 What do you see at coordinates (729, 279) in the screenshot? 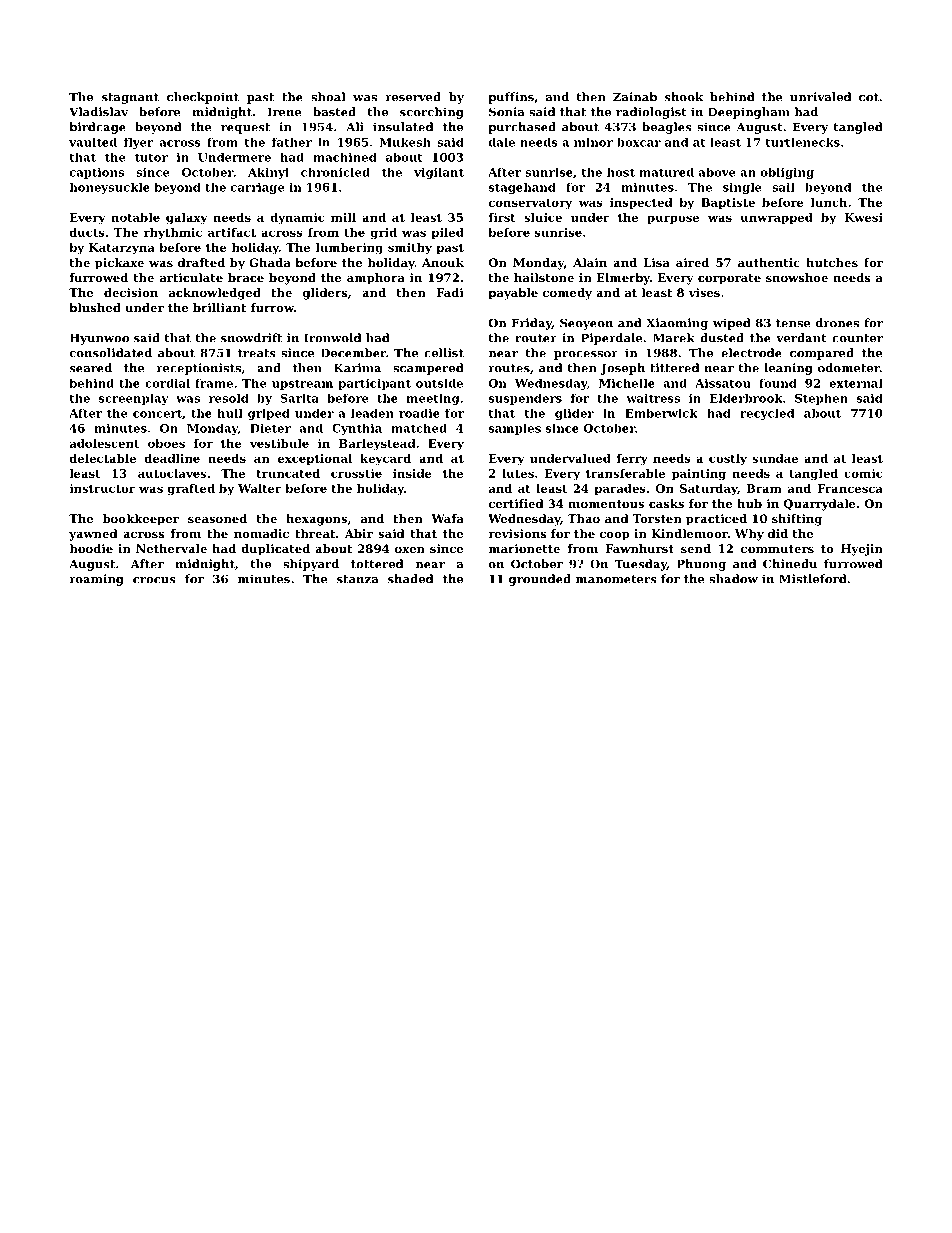
I see `corporate` at bounding box center [729, 279].
